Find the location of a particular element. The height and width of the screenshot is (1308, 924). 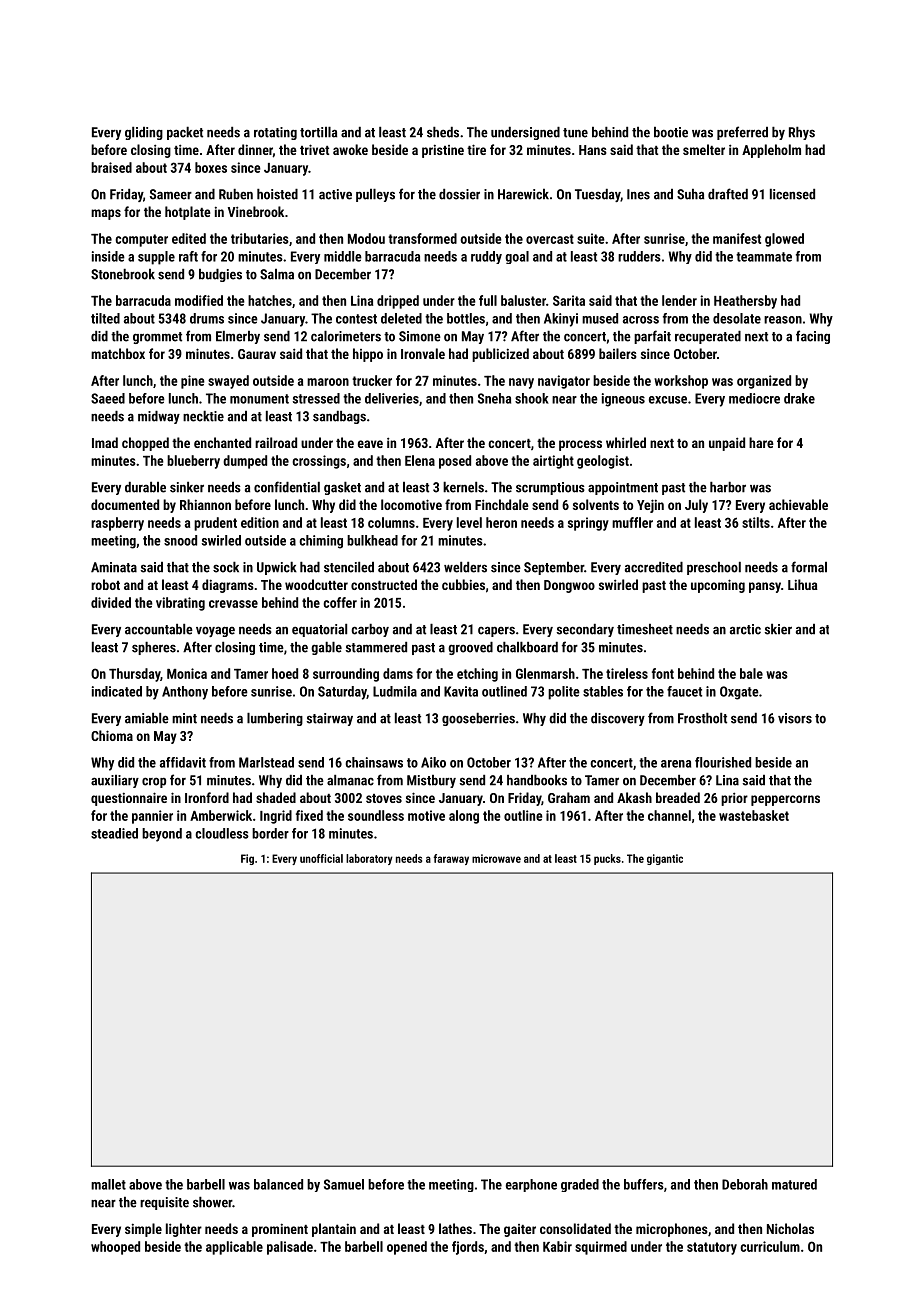

Fig is located at coordinates (247, 859).
